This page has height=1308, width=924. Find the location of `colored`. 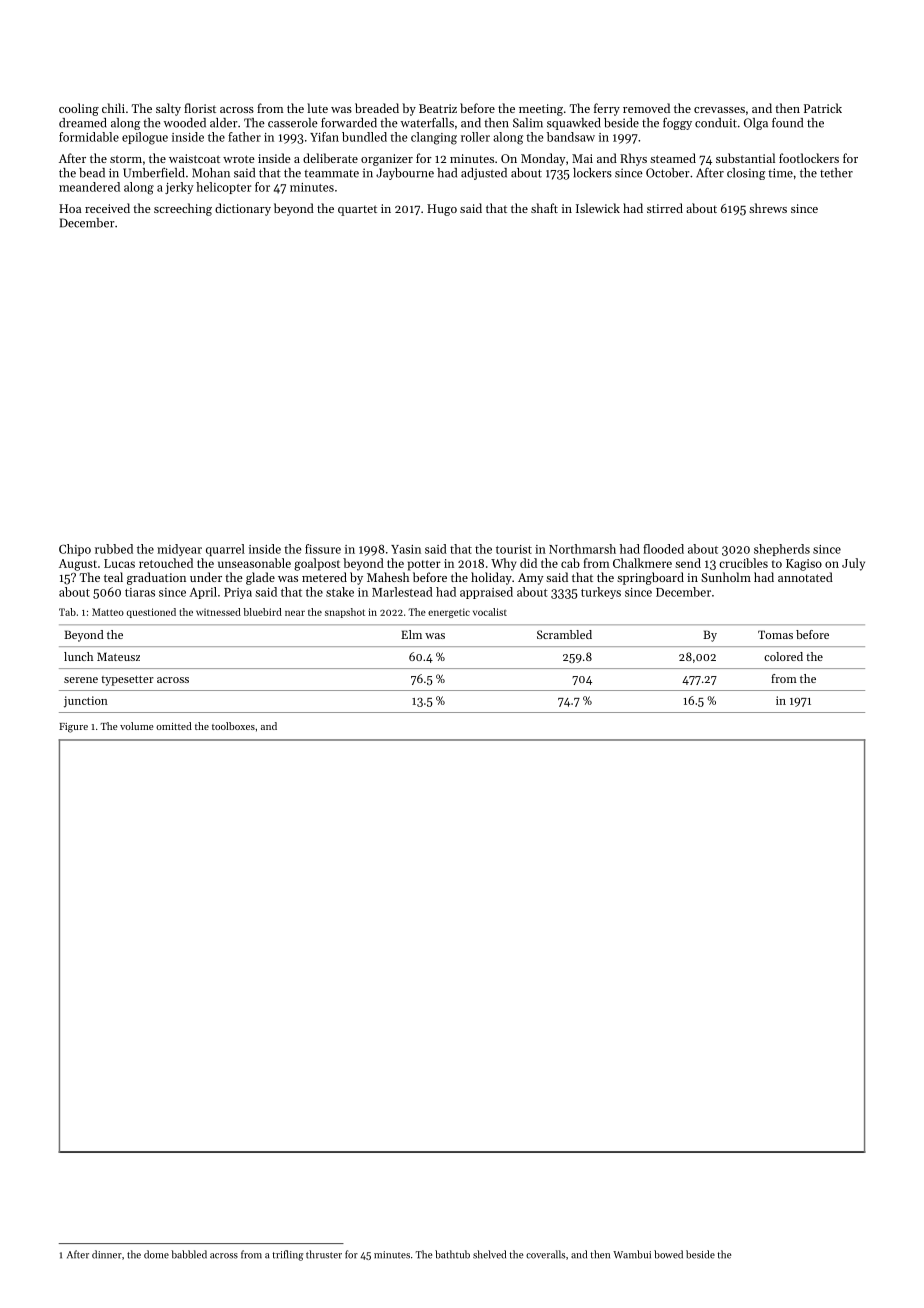

colored is located at coordinates (783, 656).
